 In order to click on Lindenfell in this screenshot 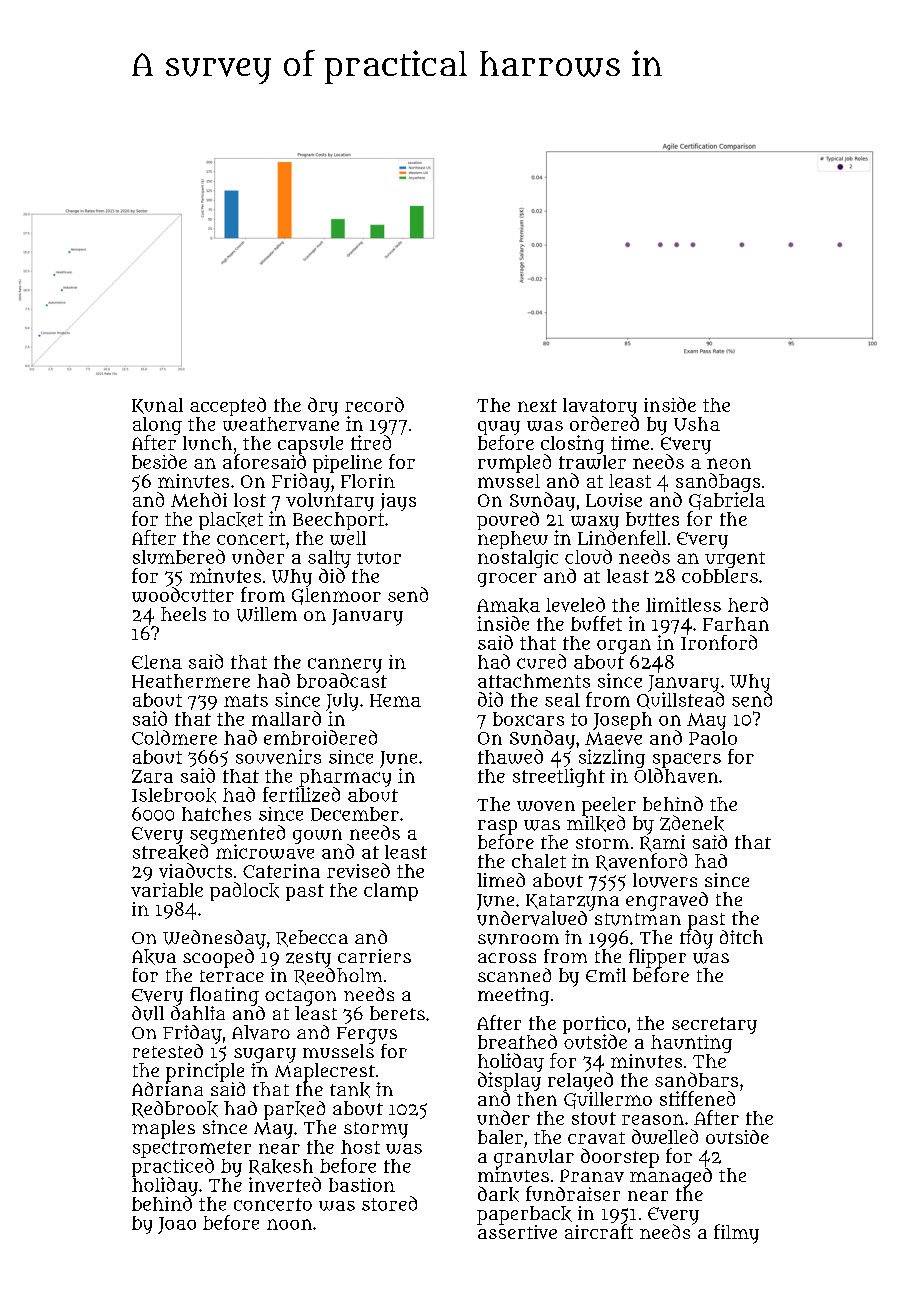, I will do `click(622, 537)`.
